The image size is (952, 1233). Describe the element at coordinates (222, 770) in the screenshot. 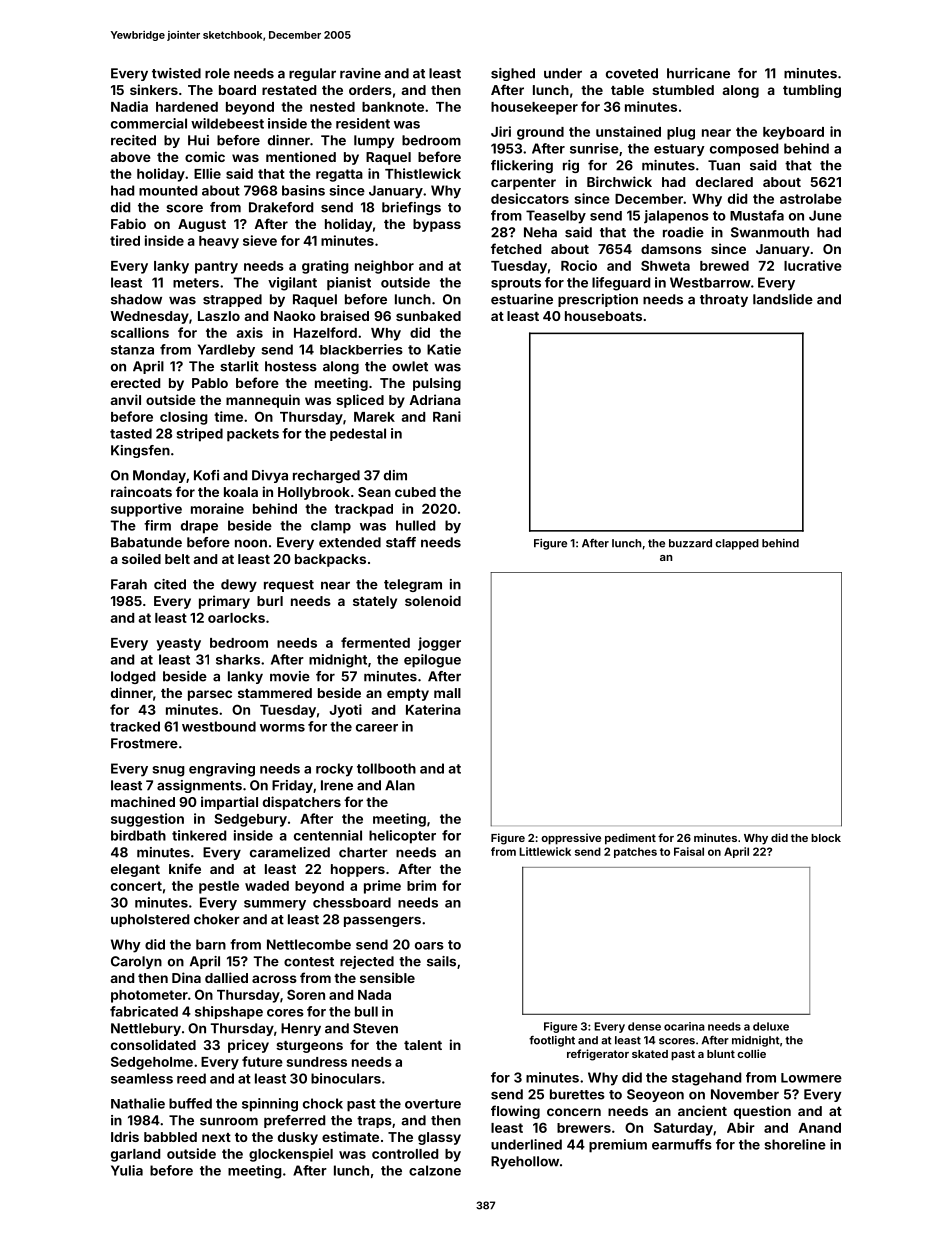

I see `engraving` at that location.
